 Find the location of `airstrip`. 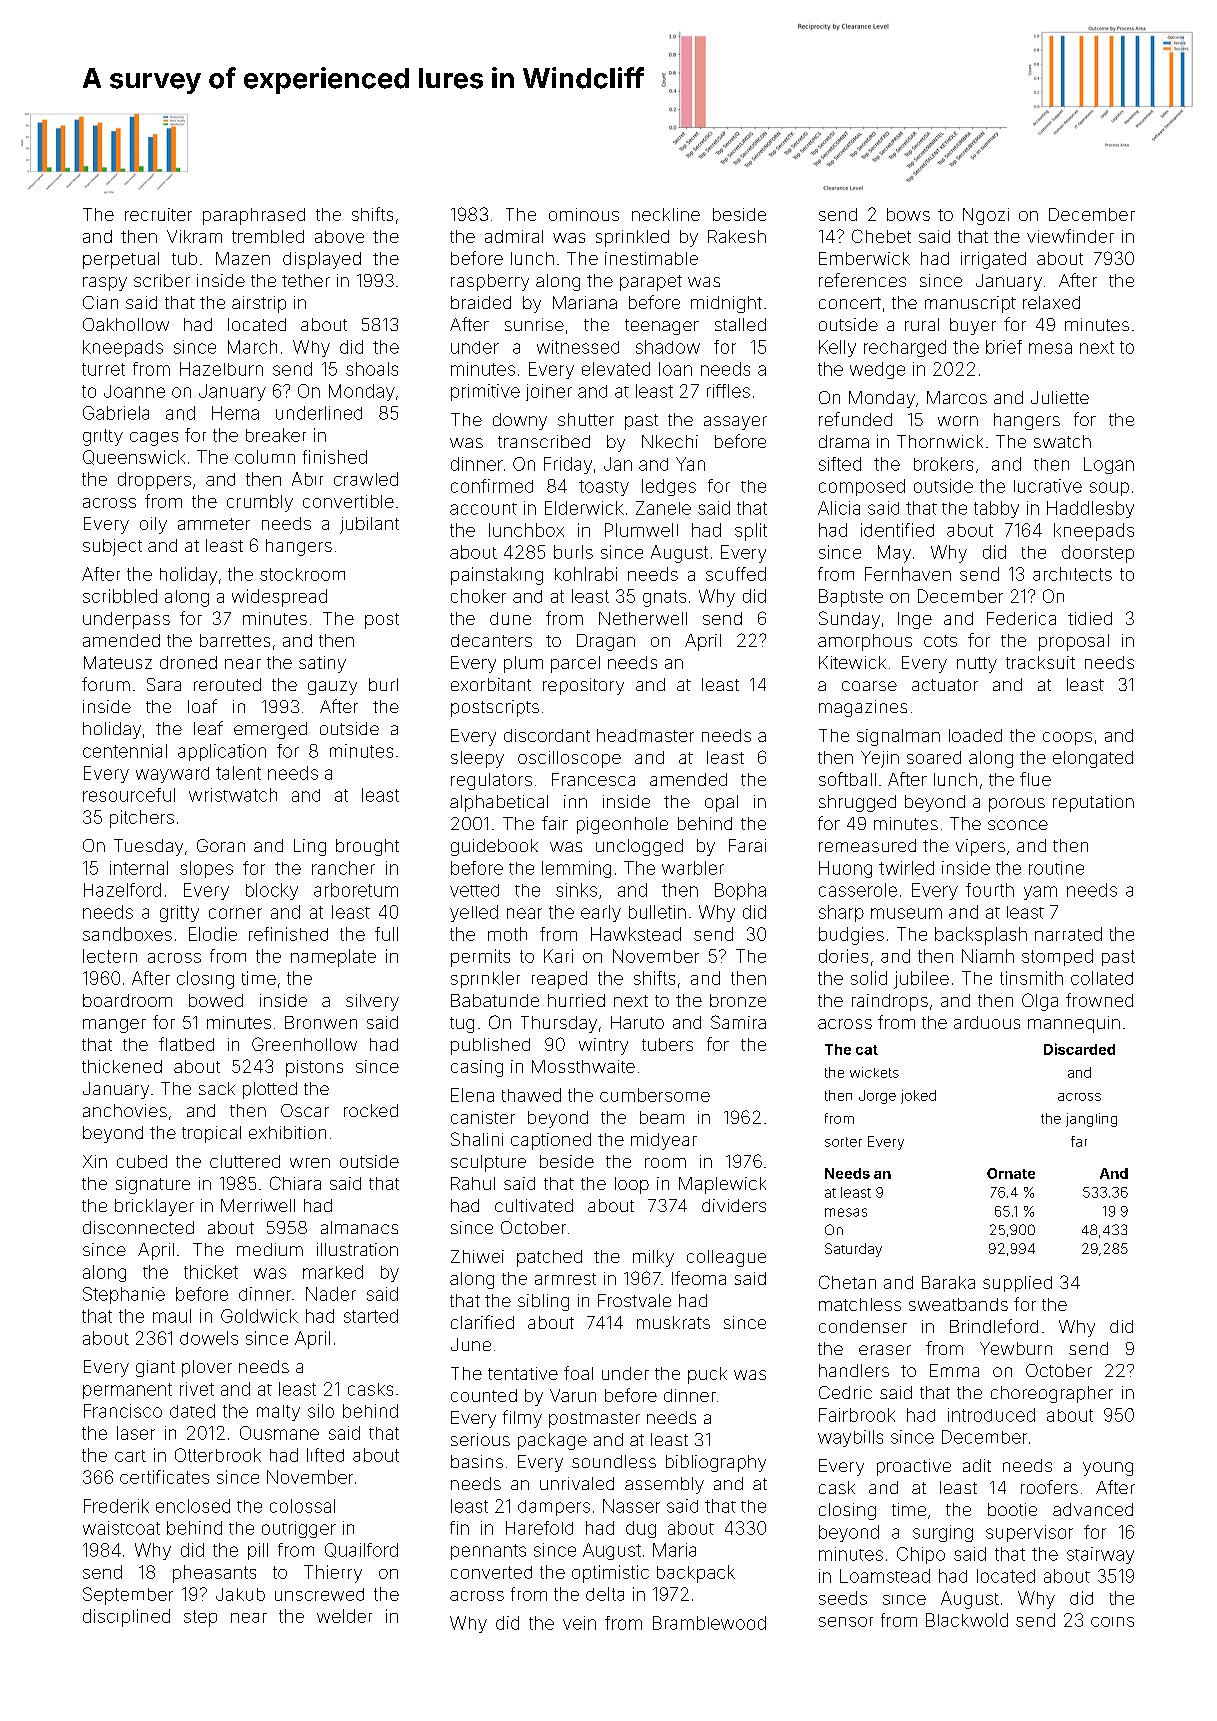

airstrip is located at coordinates (259, 304).
